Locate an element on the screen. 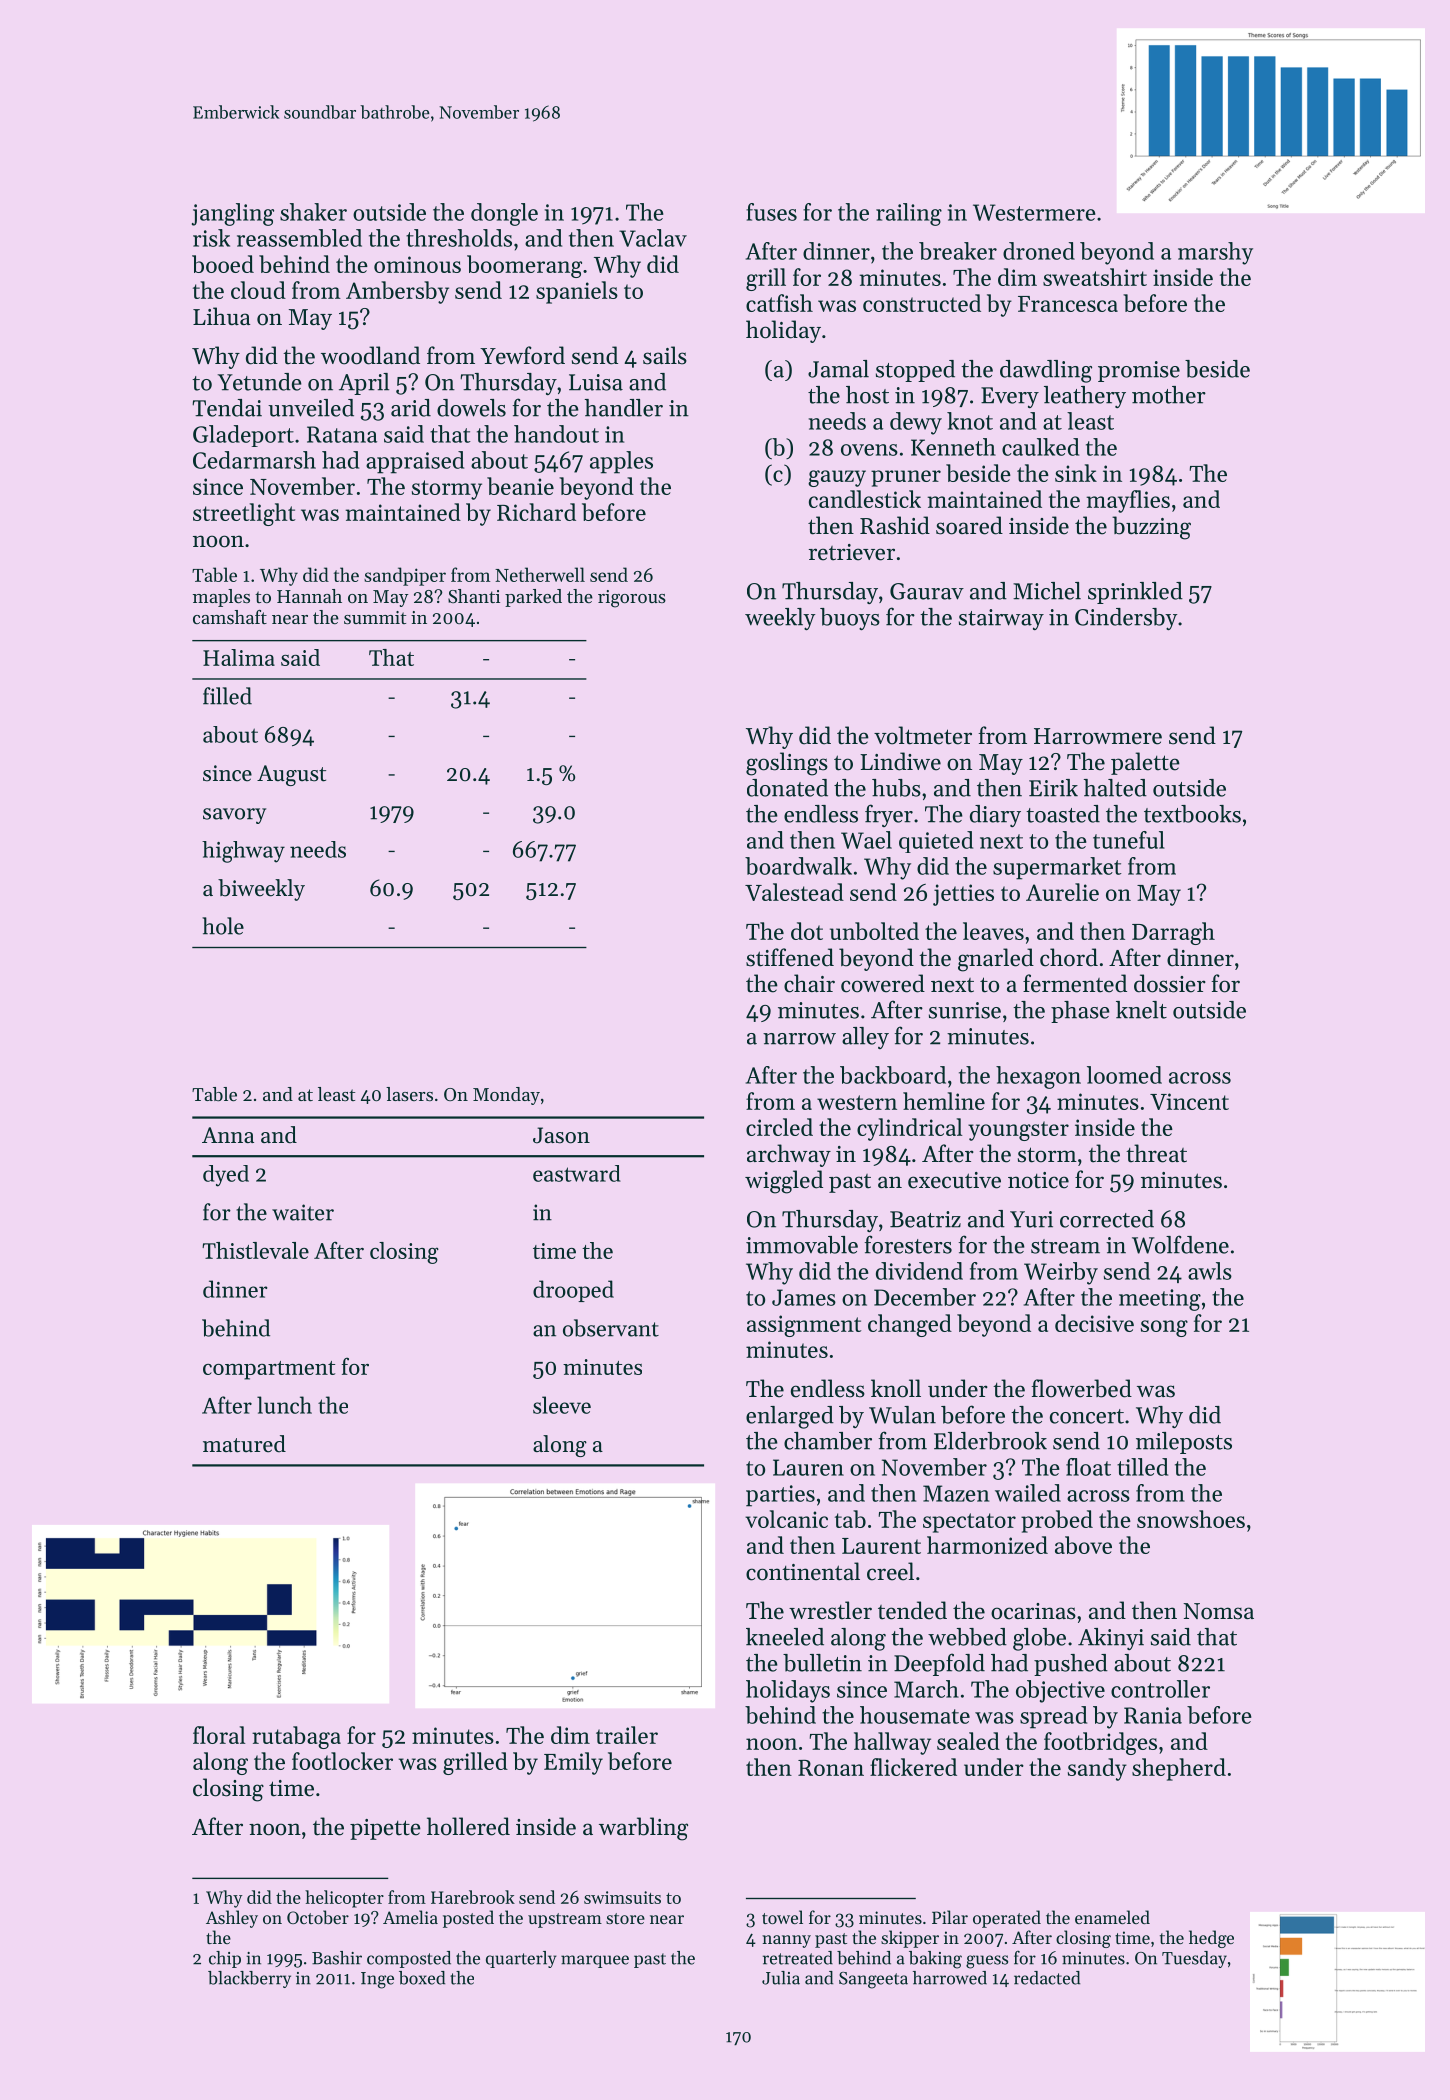 This screenshot has height=2100, width=1450. above is located at coordinates (1083, 1545).
